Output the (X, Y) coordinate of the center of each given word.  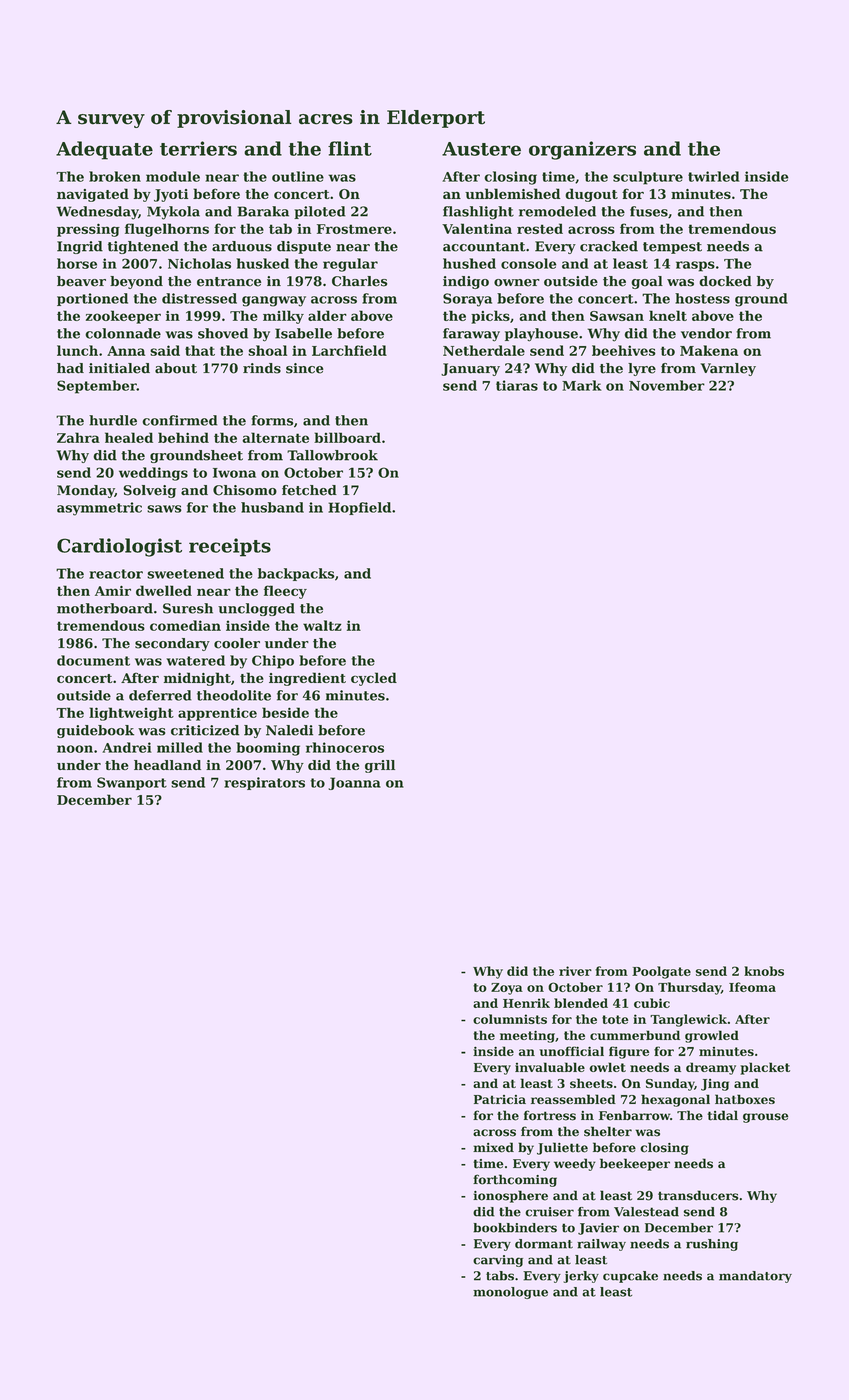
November (667, 385)
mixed (493, 1147)
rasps (695, 266)
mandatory (755, 1277)
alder (327, 315)
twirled (714, 176)
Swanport (132, 783)
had (70, 368)
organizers (582, 150)
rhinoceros (345, 747)
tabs (500, 1276)
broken (115, 176)
